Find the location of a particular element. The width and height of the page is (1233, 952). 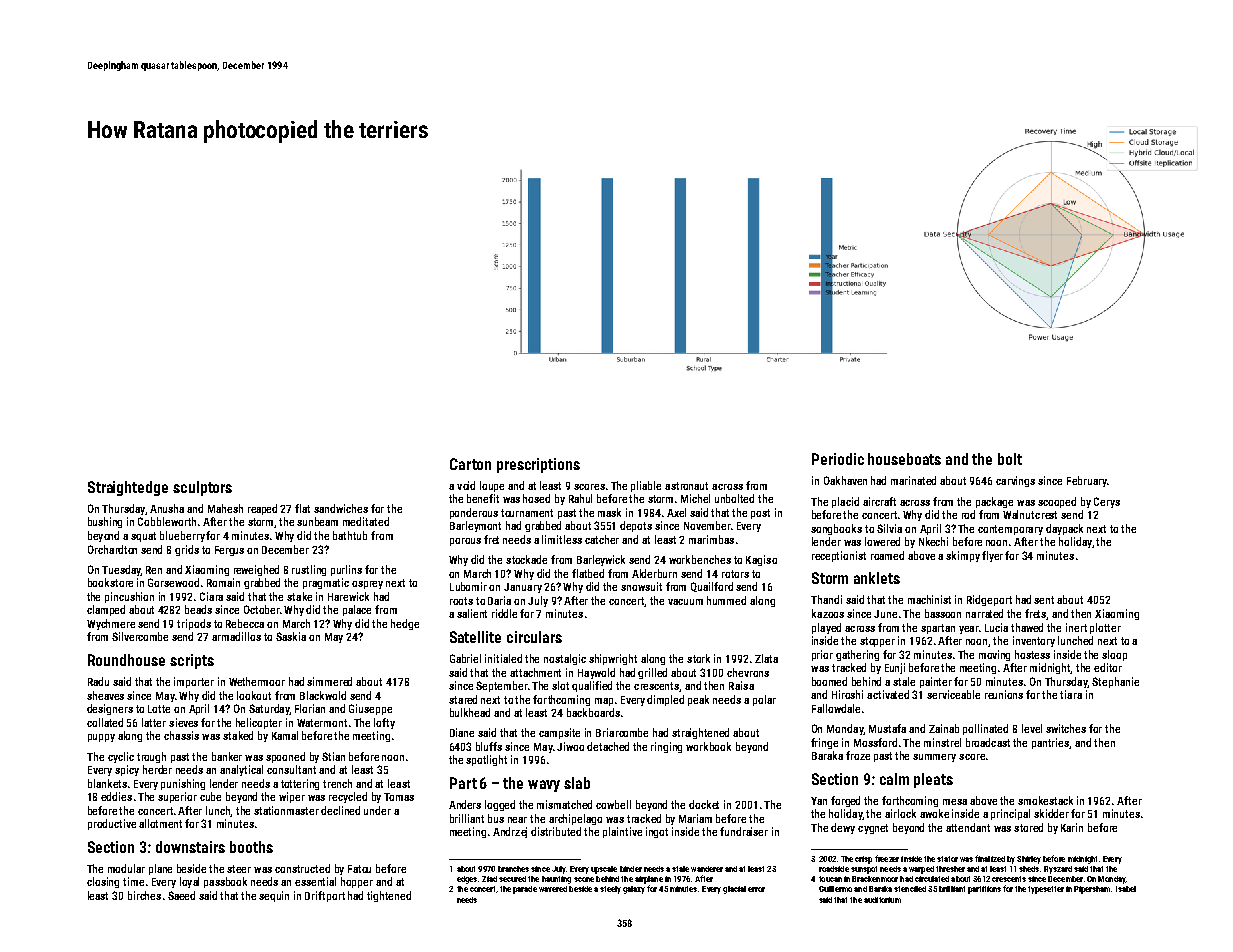

houseboats is located at coordinates (904, 459).
